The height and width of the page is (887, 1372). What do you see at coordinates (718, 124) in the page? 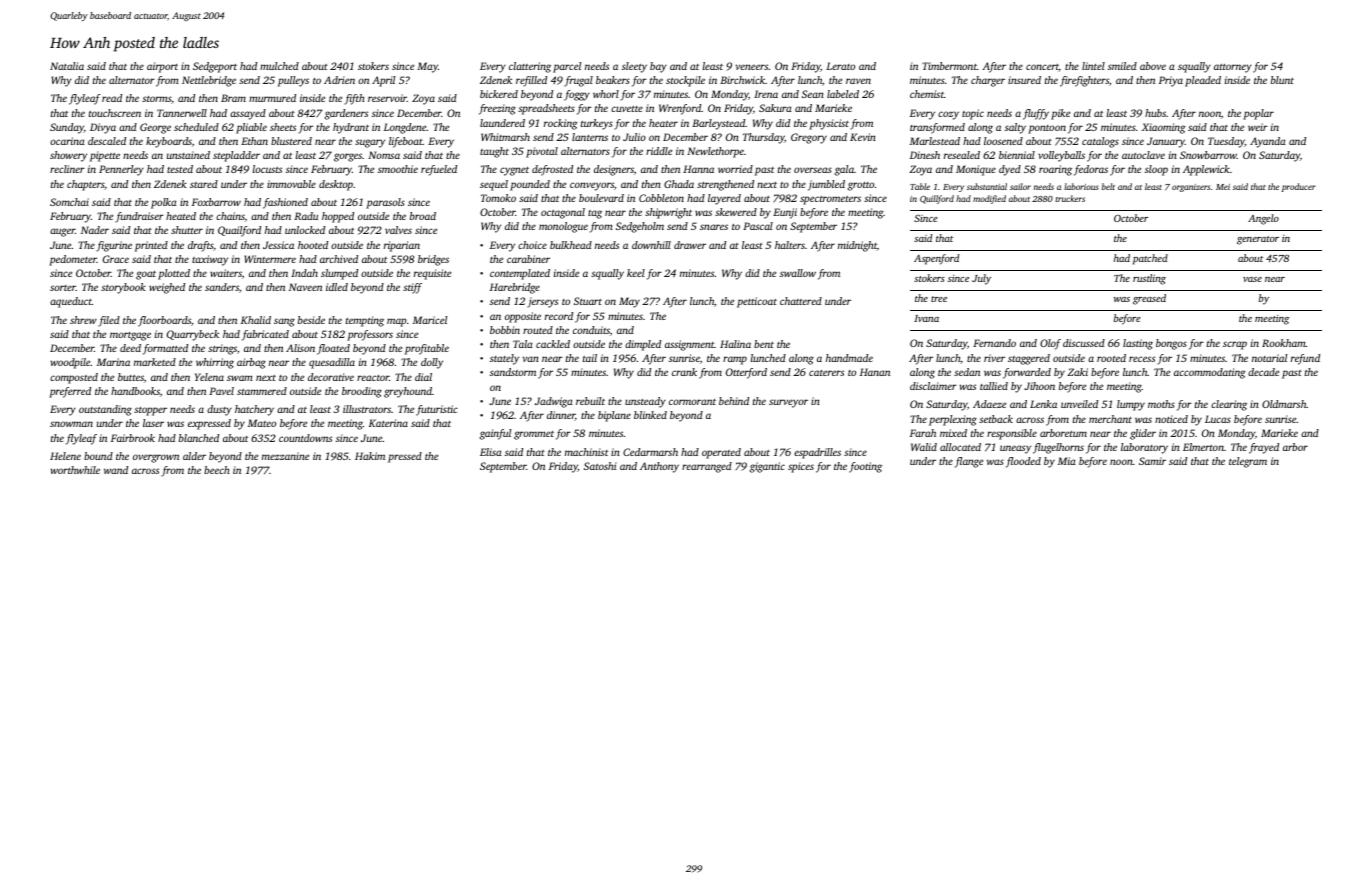
I see `Barleystead` at bounding box center [718, 124].
